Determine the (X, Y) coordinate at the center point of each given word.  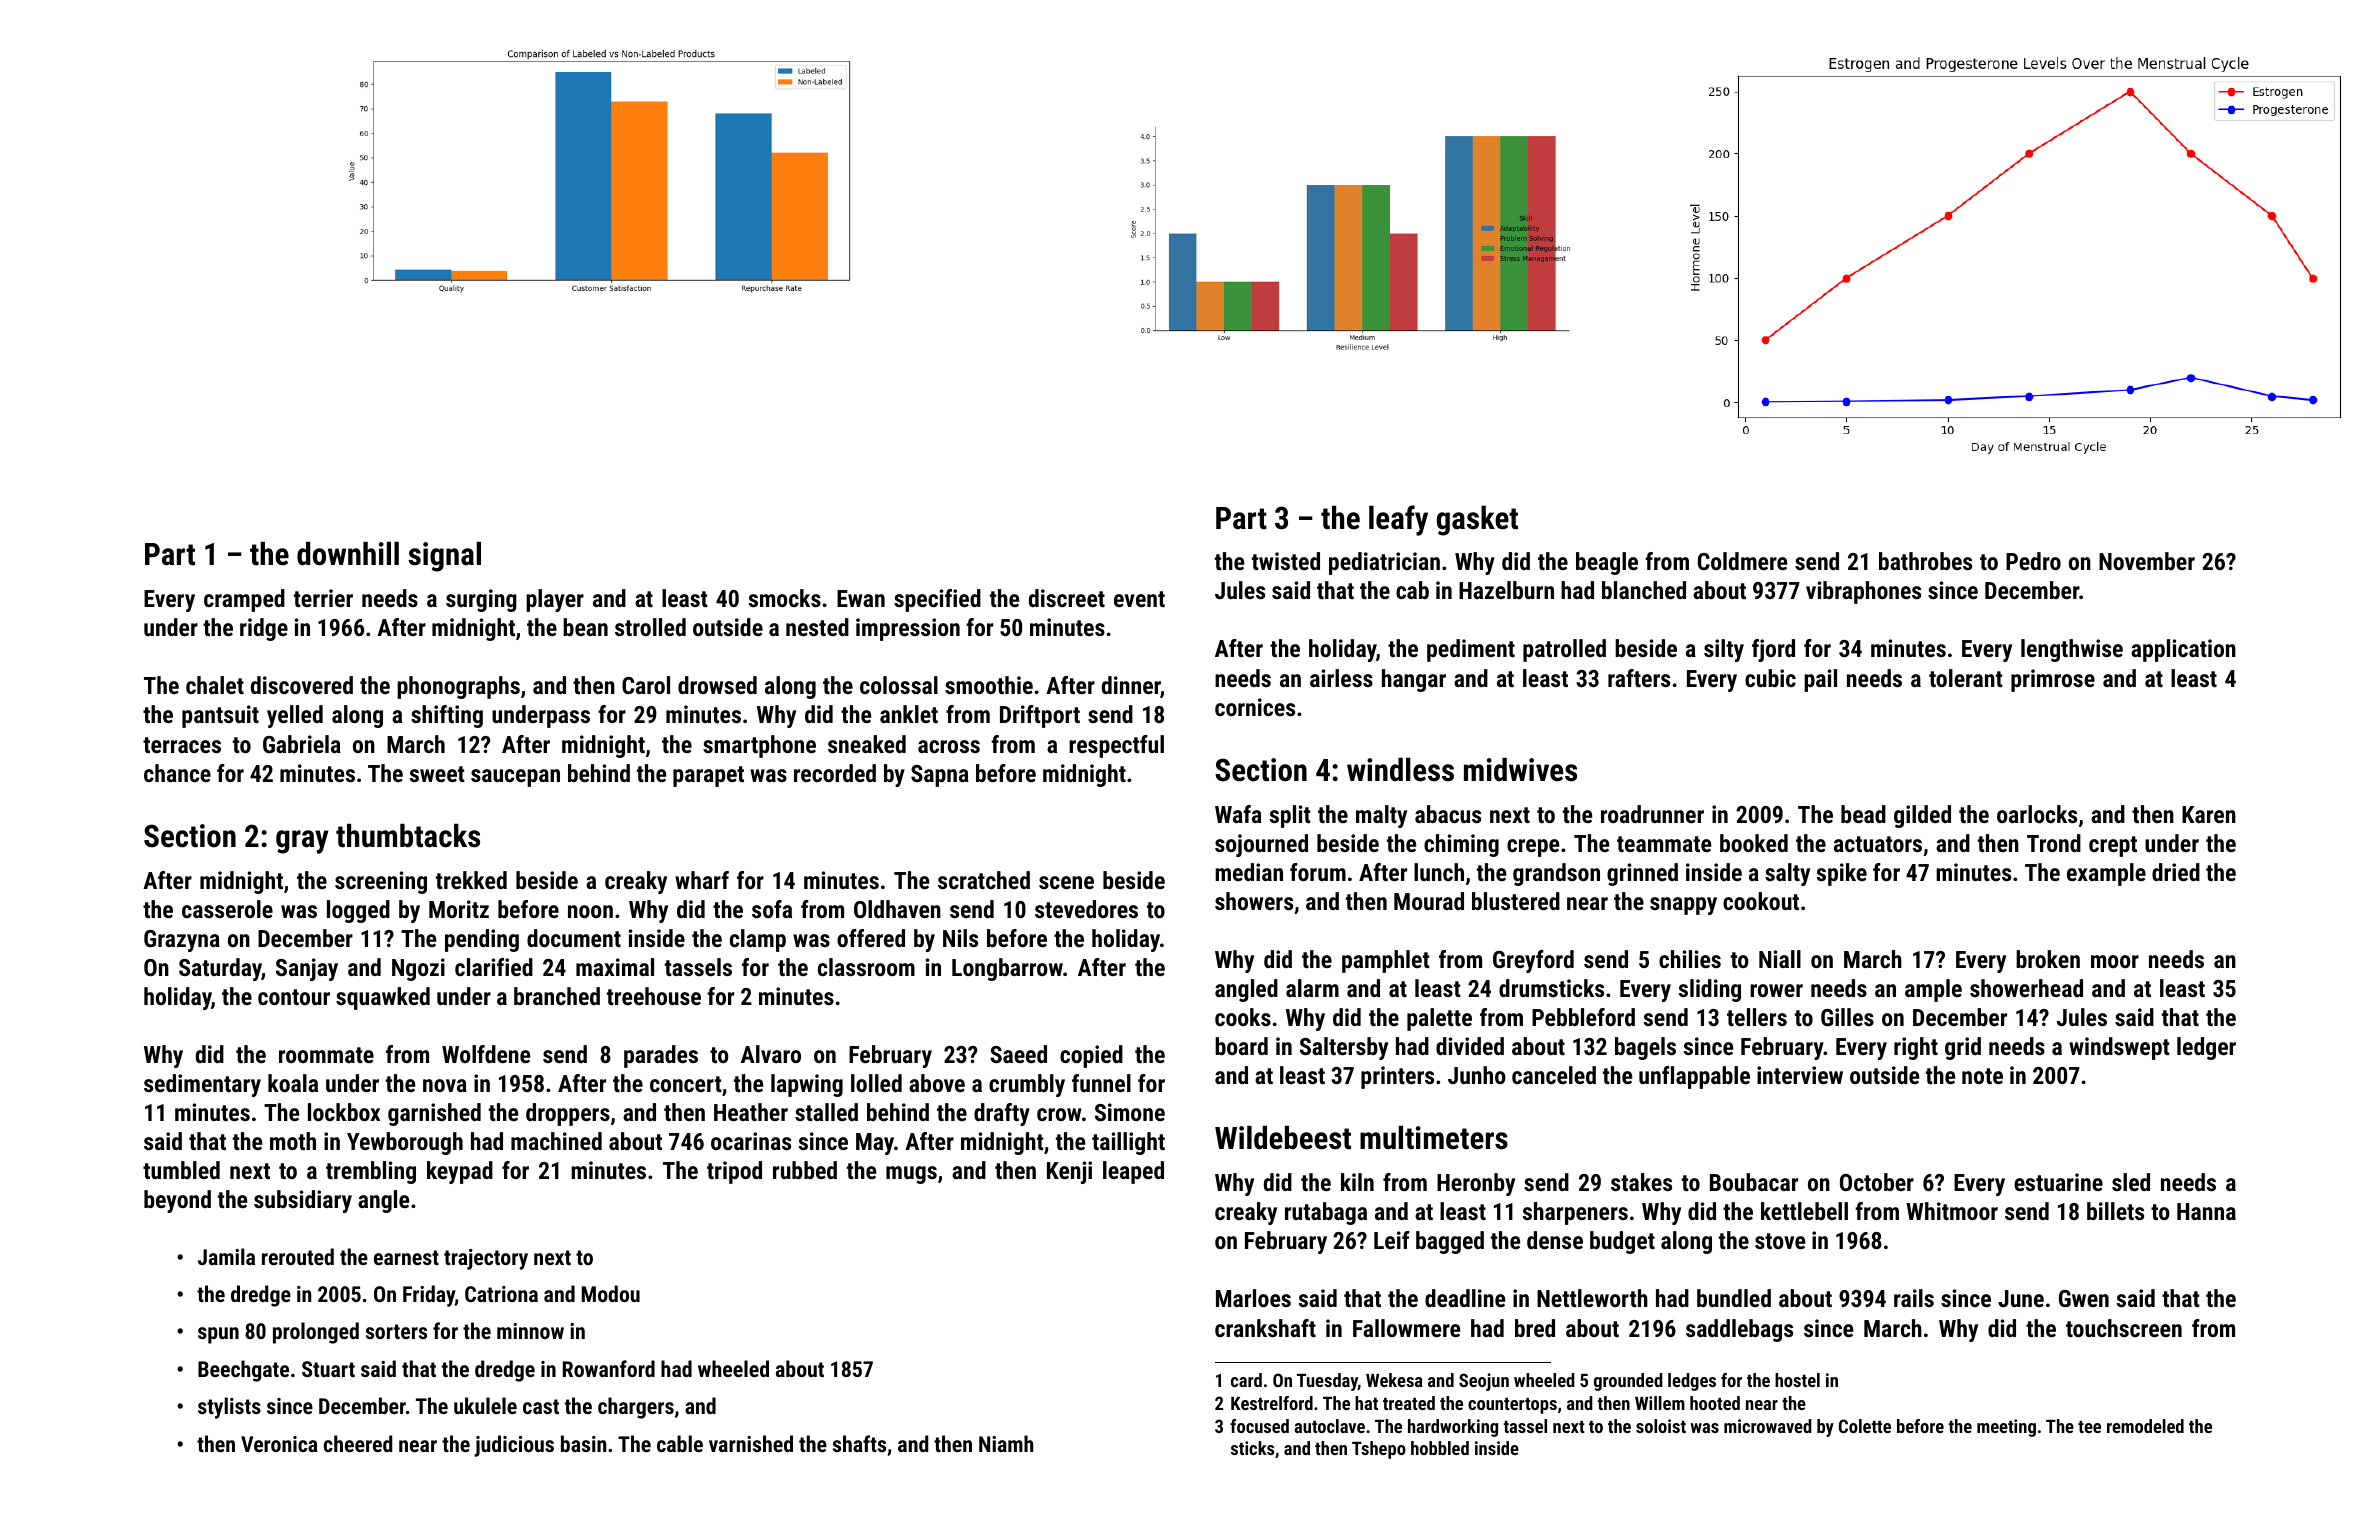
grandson (1556, 874)
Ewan (861, 598)
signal (444, 557)
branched (557, 996)
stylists (229, 1408)
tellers (1757, 1017)
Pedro (2033, 561)
